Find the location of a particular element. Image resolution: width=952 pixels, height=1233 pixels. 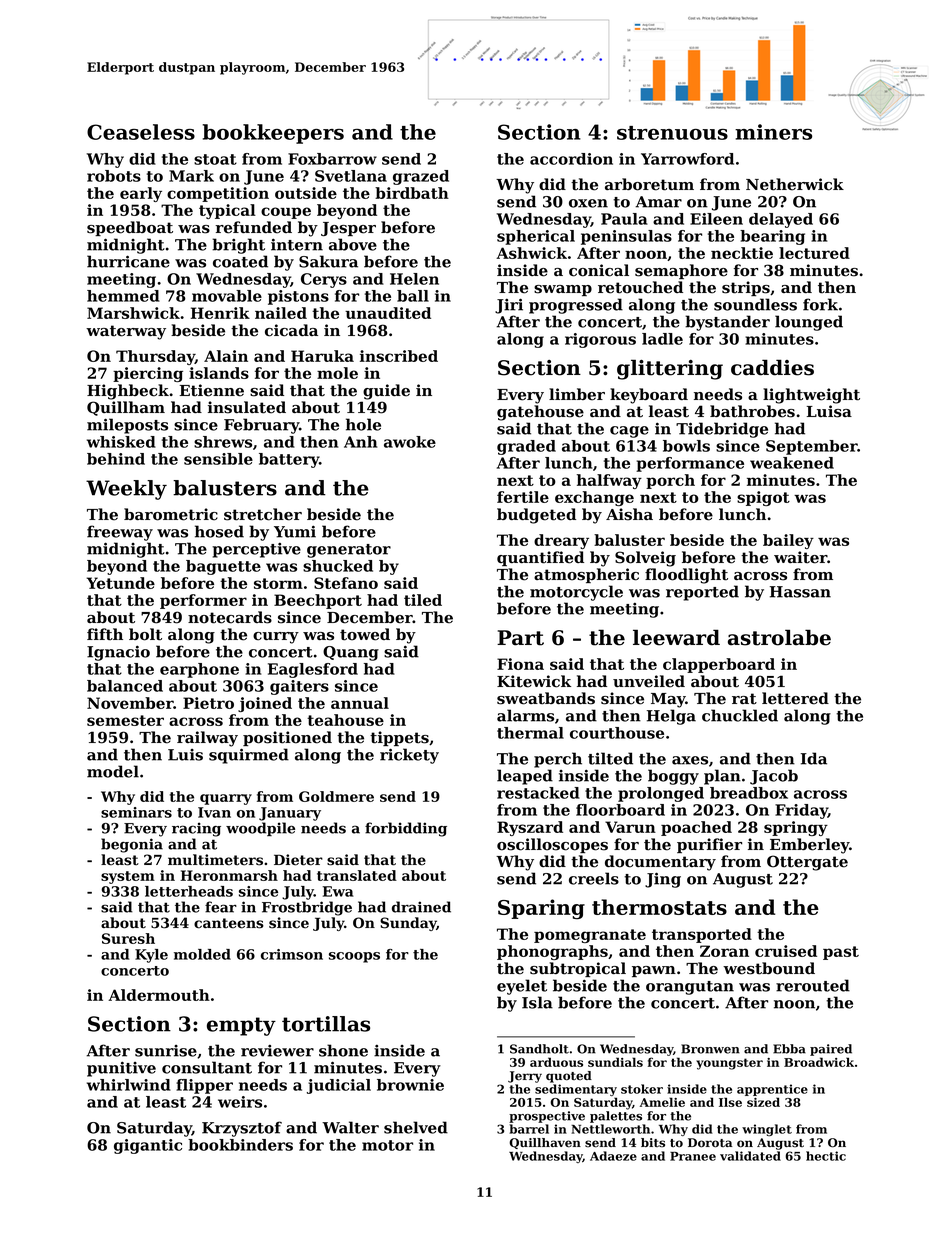

Aldermouth is located at coordinates (159, 995).
